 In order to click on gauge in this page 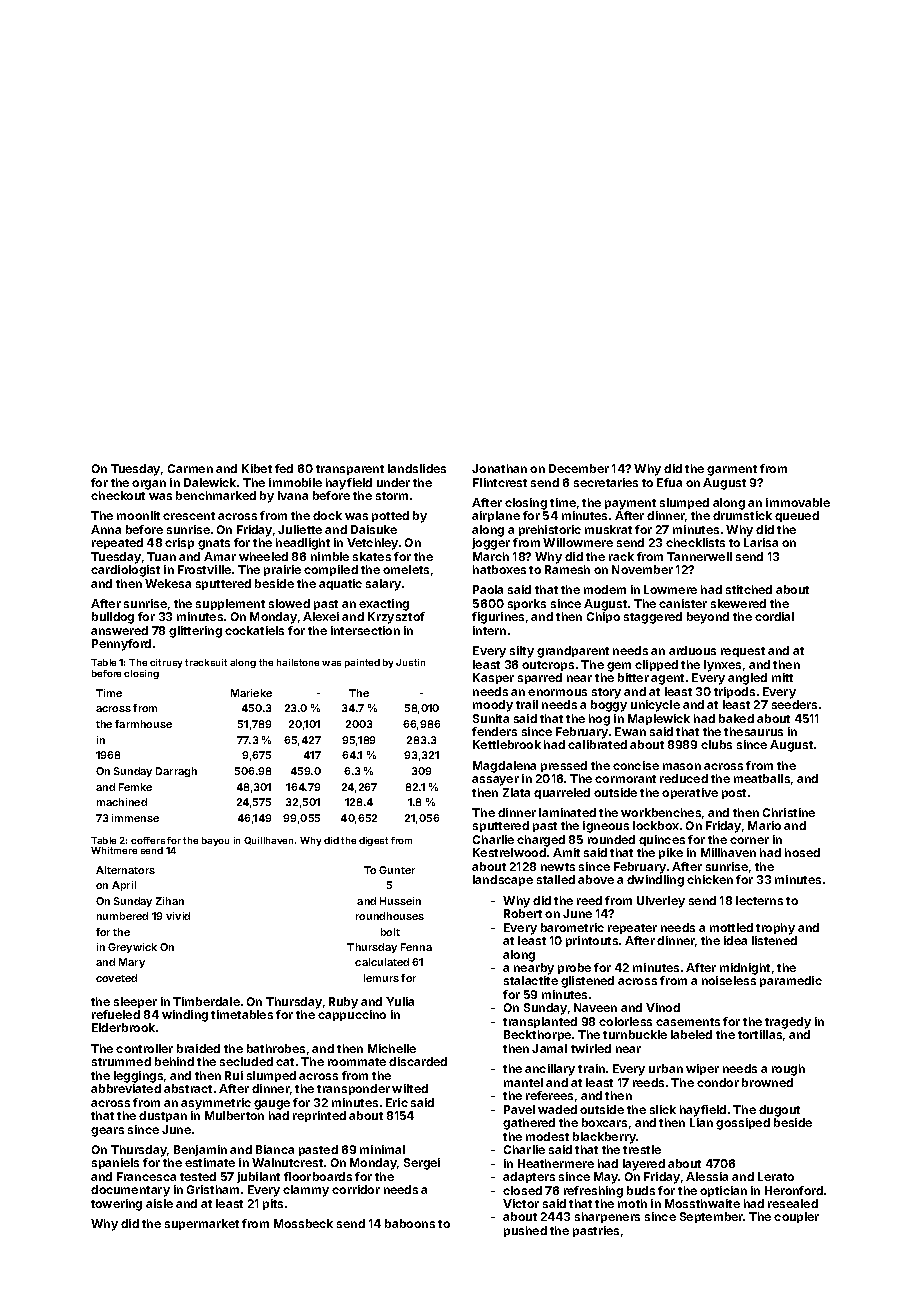, I will do `click(272, 1105)`.
